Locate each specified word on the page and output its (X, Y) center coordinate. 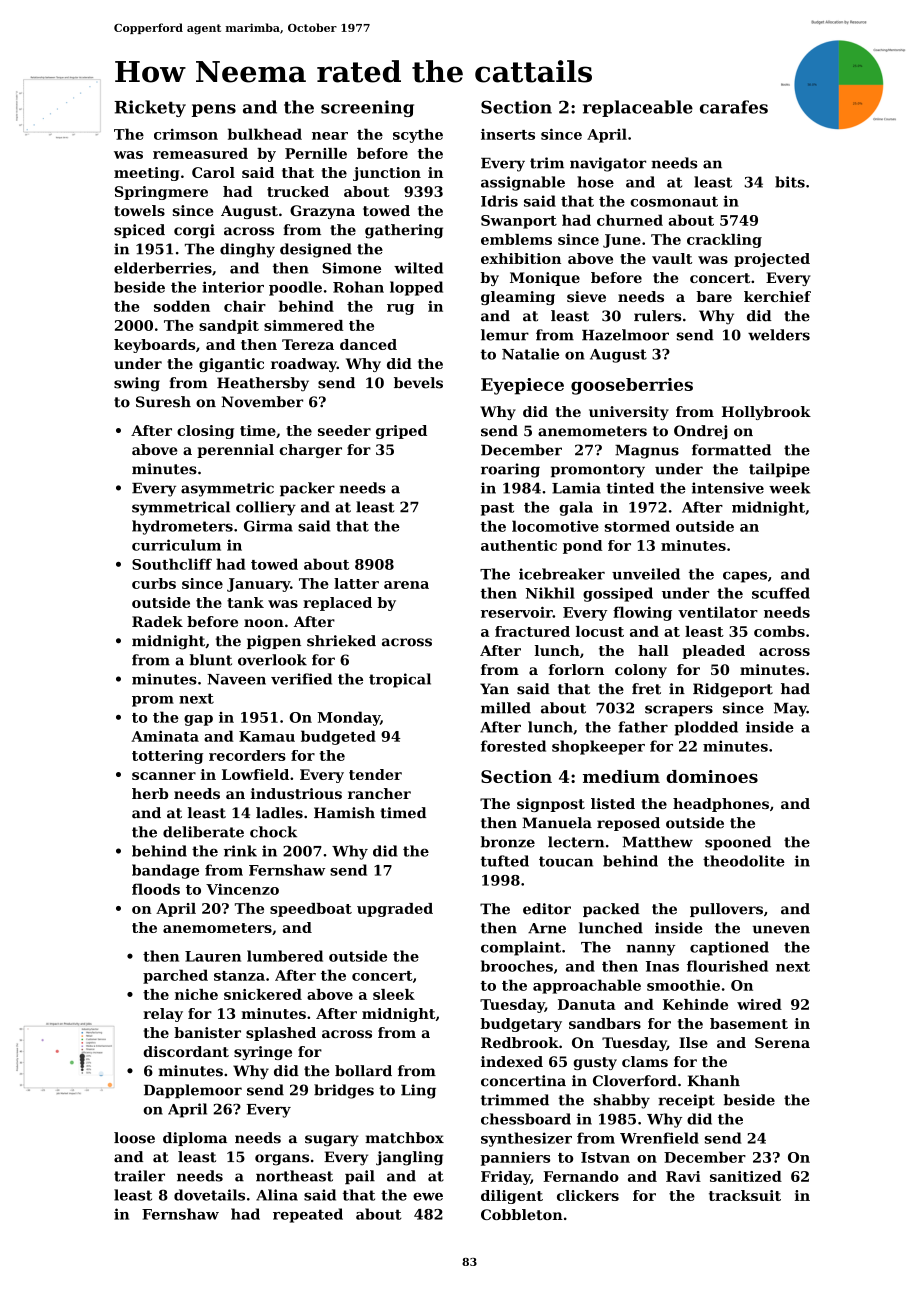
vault (672, 258)
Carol (213, 172)
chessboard (526, 1119)
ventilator (718, 612)
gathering (404, 231)
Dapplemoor (193, 1091)
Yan (494, 689)
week (789, 488)
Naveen (236, 679)
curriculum (176, 545)
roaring (510, 470)
